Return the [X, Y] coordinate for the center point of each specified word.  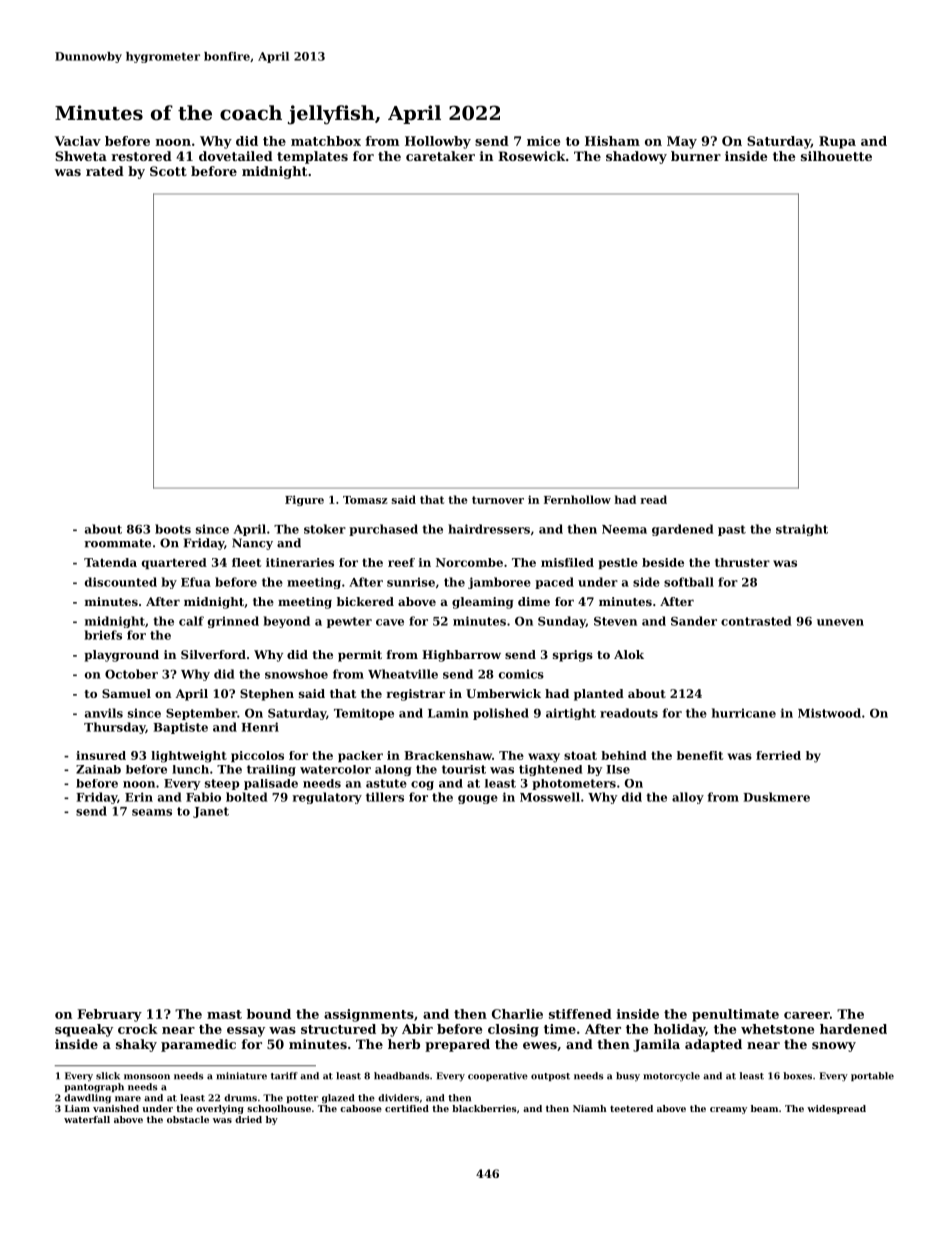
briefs [103, 635]
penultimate [735, 1015]
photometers [574, 784]
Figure [304, 500]
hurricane [744, 713]
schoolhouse [279, 1108]
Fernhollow [577, 499]
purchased [383, 530]
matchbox [326, 141]
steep [222, 784]
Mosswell [550, 797]
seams [152, 812]
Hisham [612, 141]
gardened [682, 530]
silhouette [836, 156]
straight [802, 530]
